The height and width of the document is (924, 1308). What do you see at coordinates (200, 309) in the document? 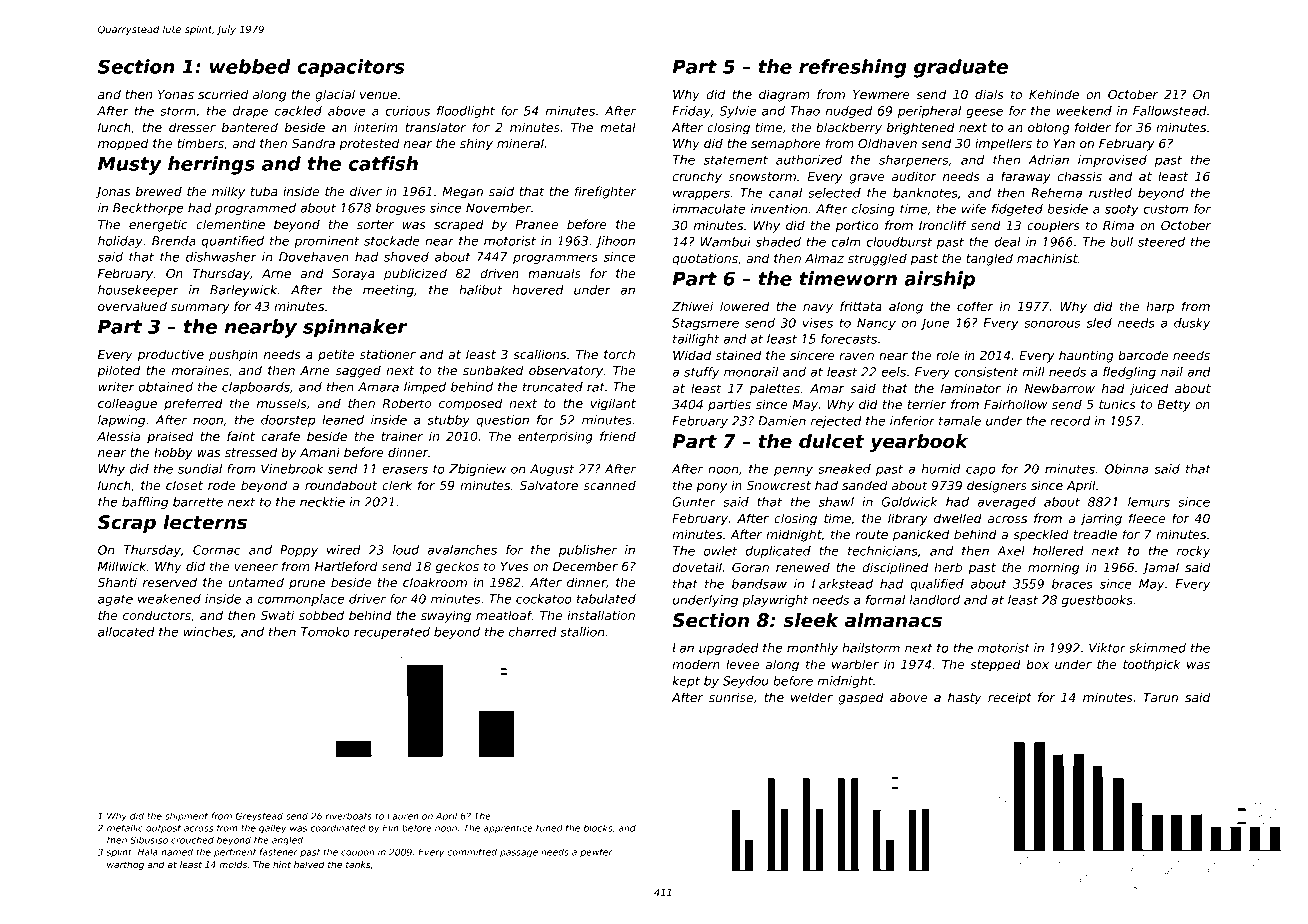
I see `summary` at bounding box center [200, 309].
